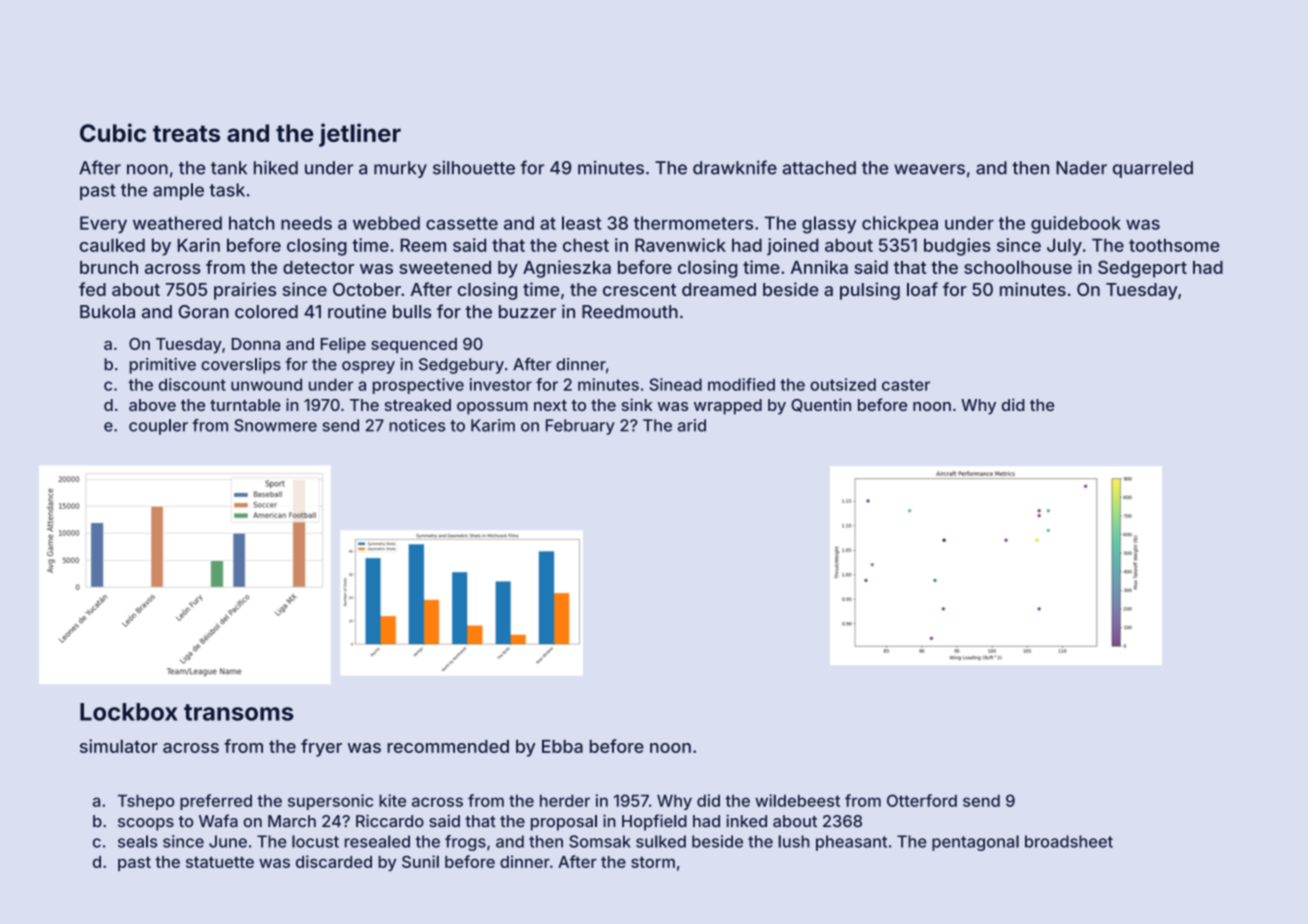  I want to click on Karim, so click(493, 425).
